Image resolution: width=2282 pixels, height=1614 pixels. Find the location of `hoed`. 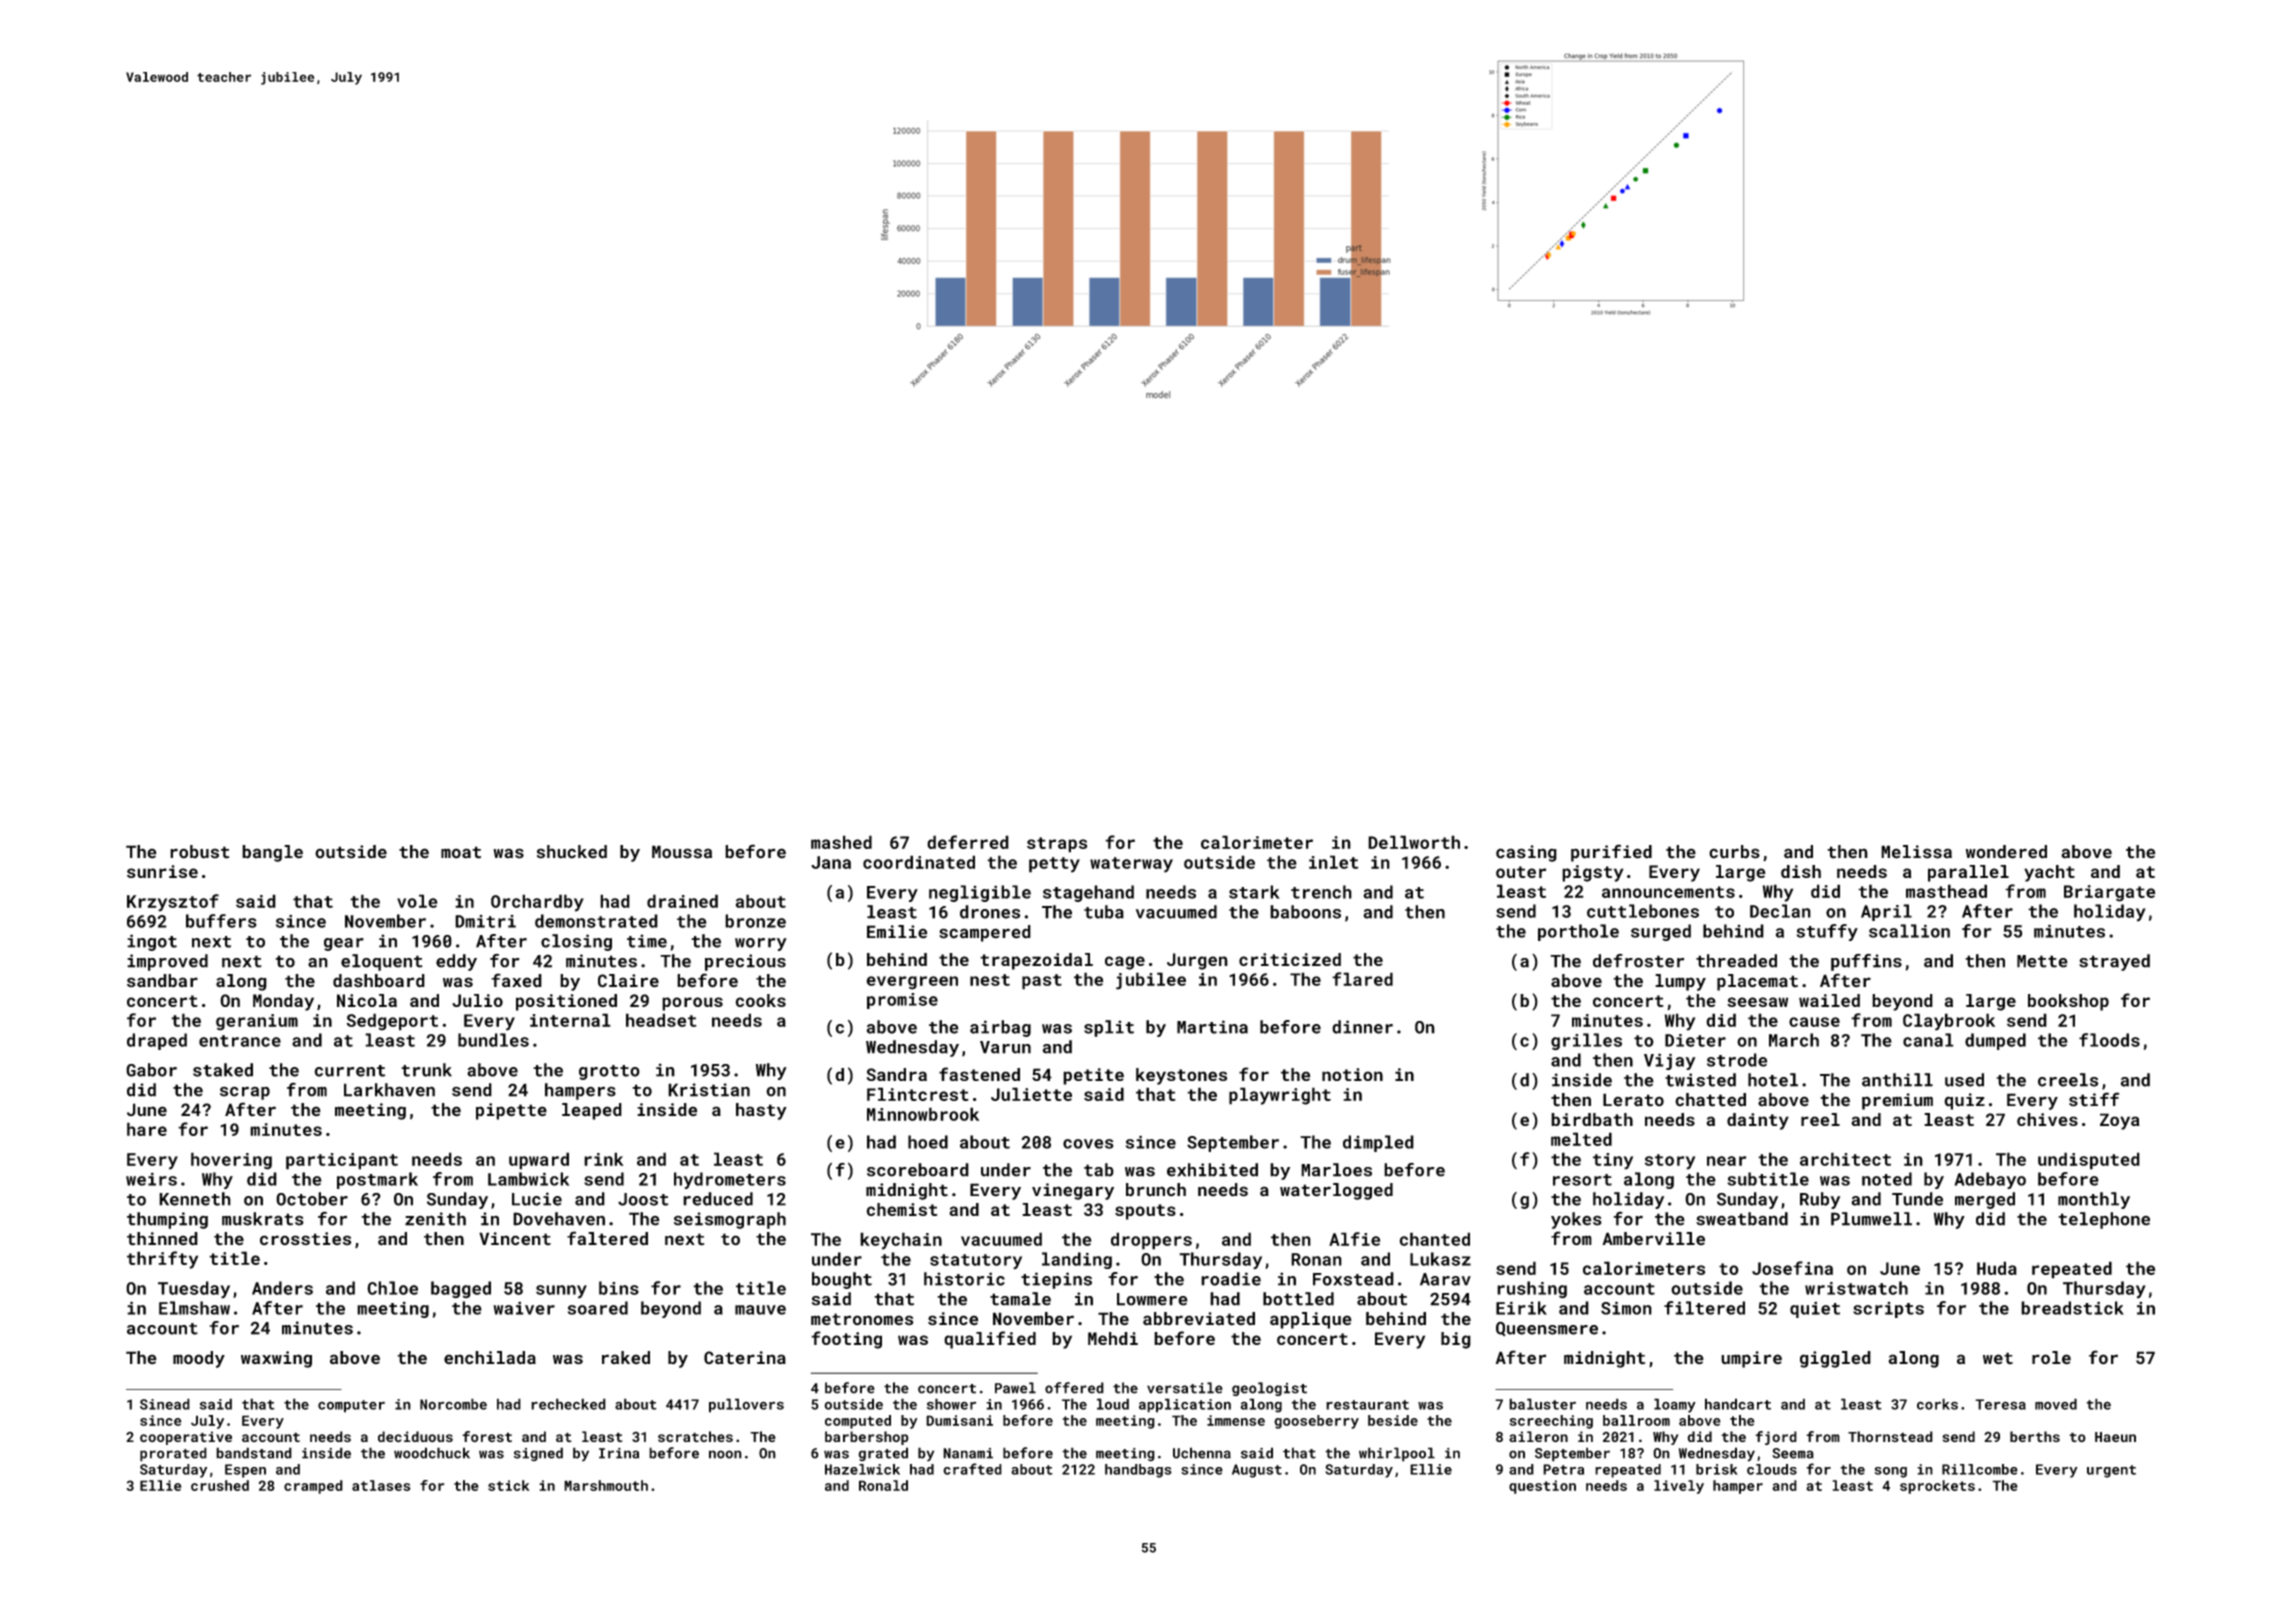

hoed is located at coordinates (928, 1142).
